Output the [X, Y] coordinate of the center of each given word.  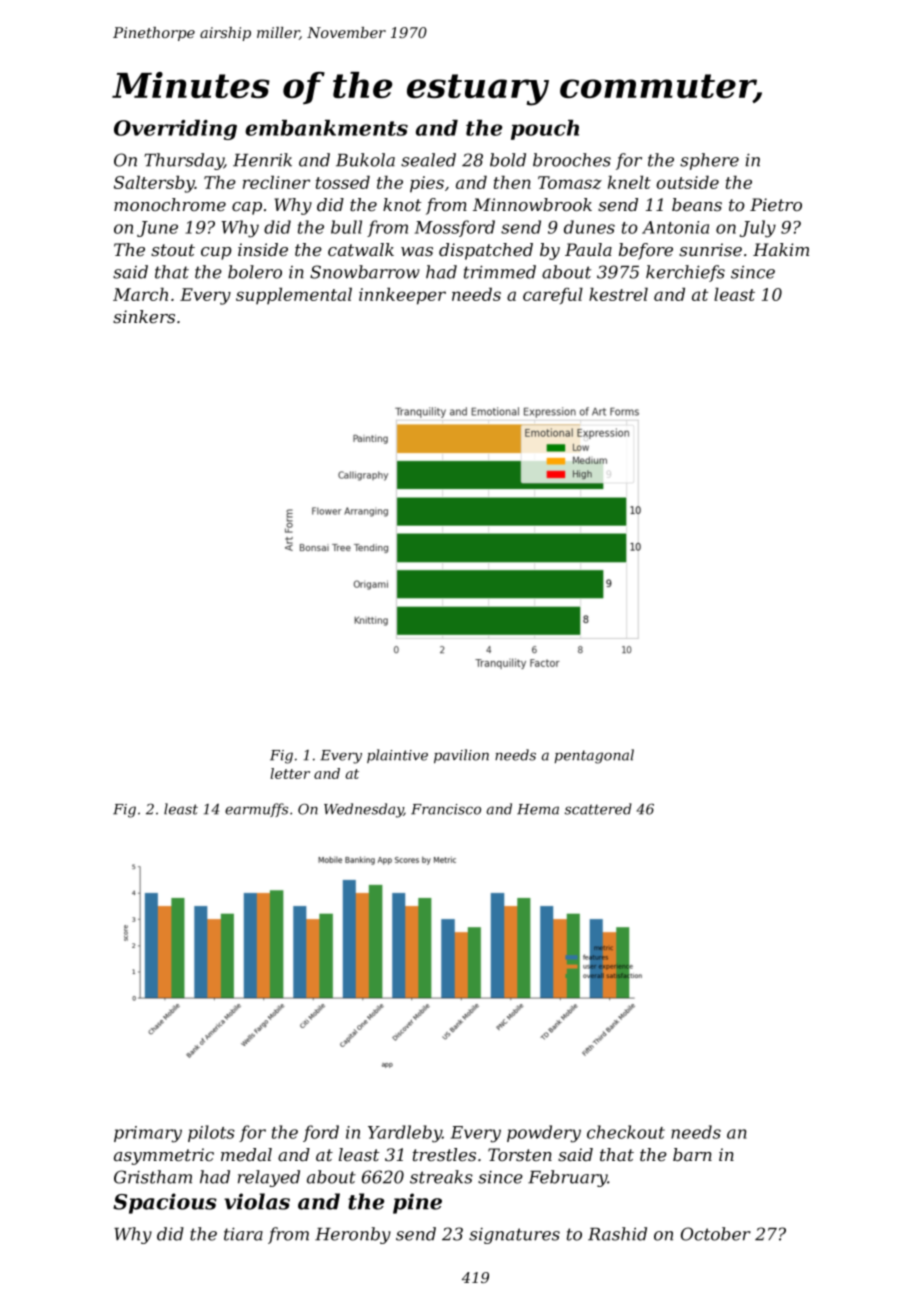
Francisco [446, 809]
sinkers [144, 316]
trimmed [500, 272]
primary [148, 1134]
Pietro [776, 204]
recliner [276, 182]
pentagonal [594, 756]
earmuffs [256, 810]
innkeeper [402, 296]
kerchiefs [685, 273]
